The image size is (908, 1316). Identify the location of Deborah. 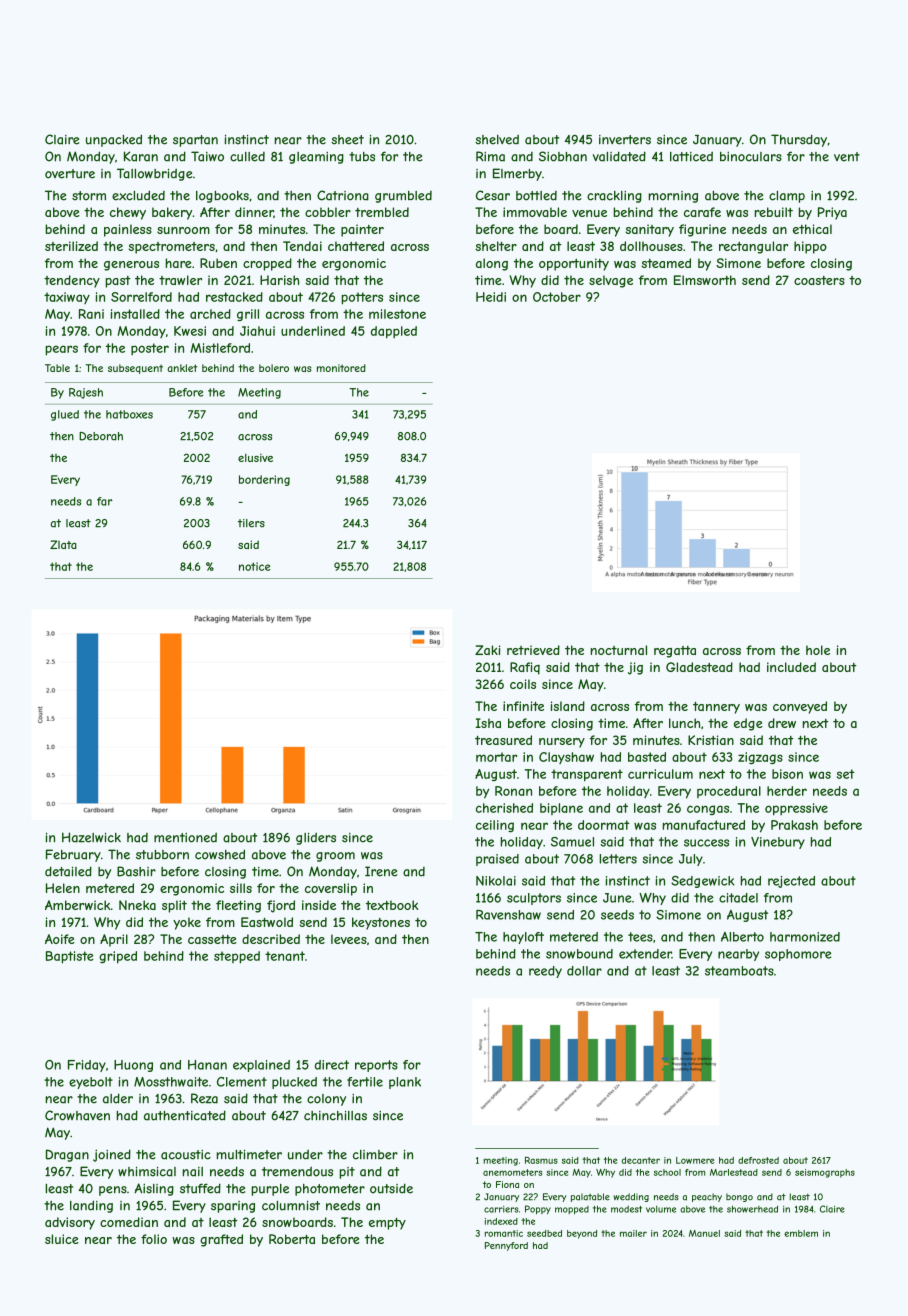
(101, 436).
